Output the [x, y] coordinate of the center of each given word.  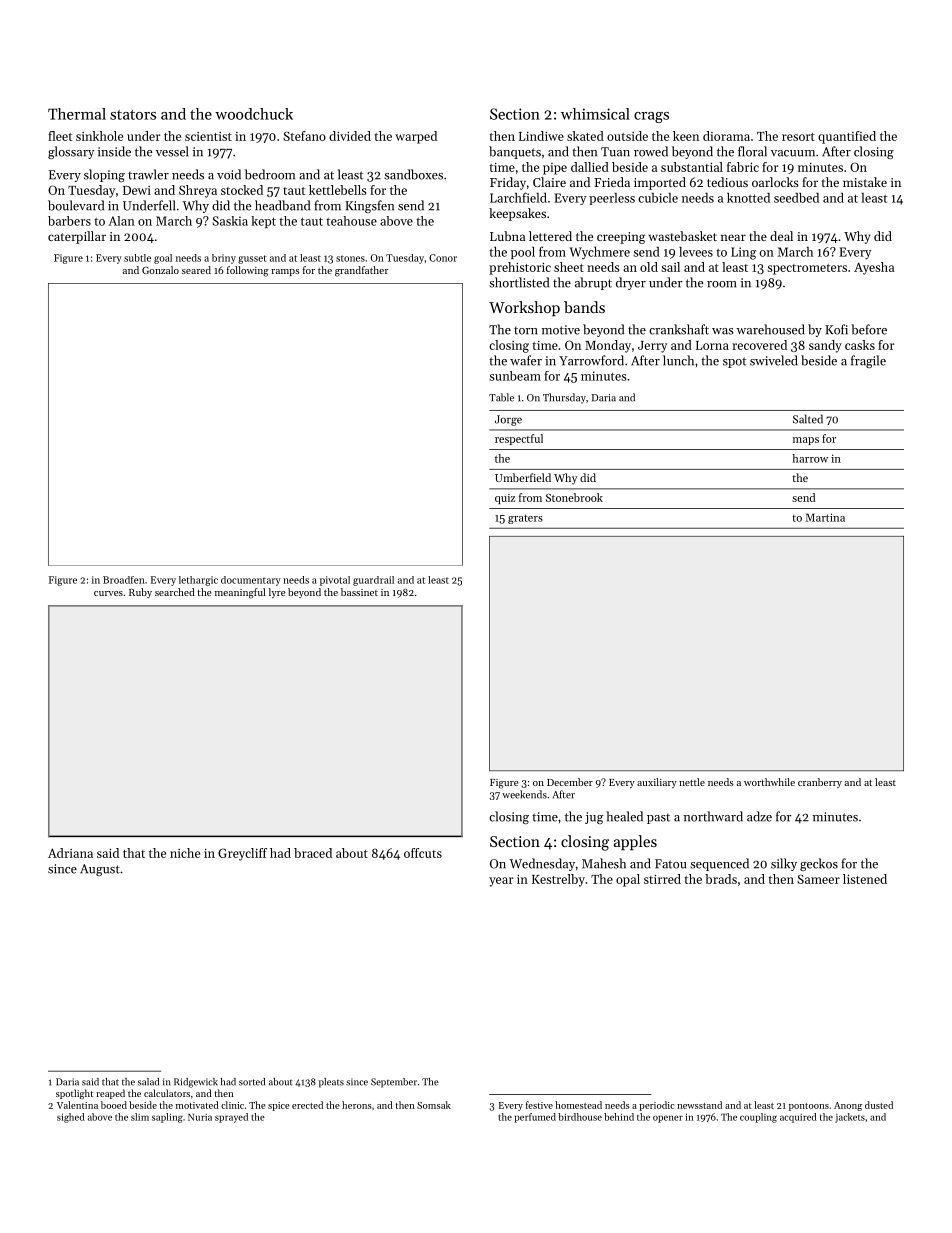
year [501, 882]
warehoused [770, 329]
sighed [71, 1118]
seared [196, 270]
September [394, 1083]
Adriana [70, 853]
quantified [847, 137]
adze [759, 816]
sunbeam [515, 376]
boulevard [76, 205]
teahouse [351, 221]
